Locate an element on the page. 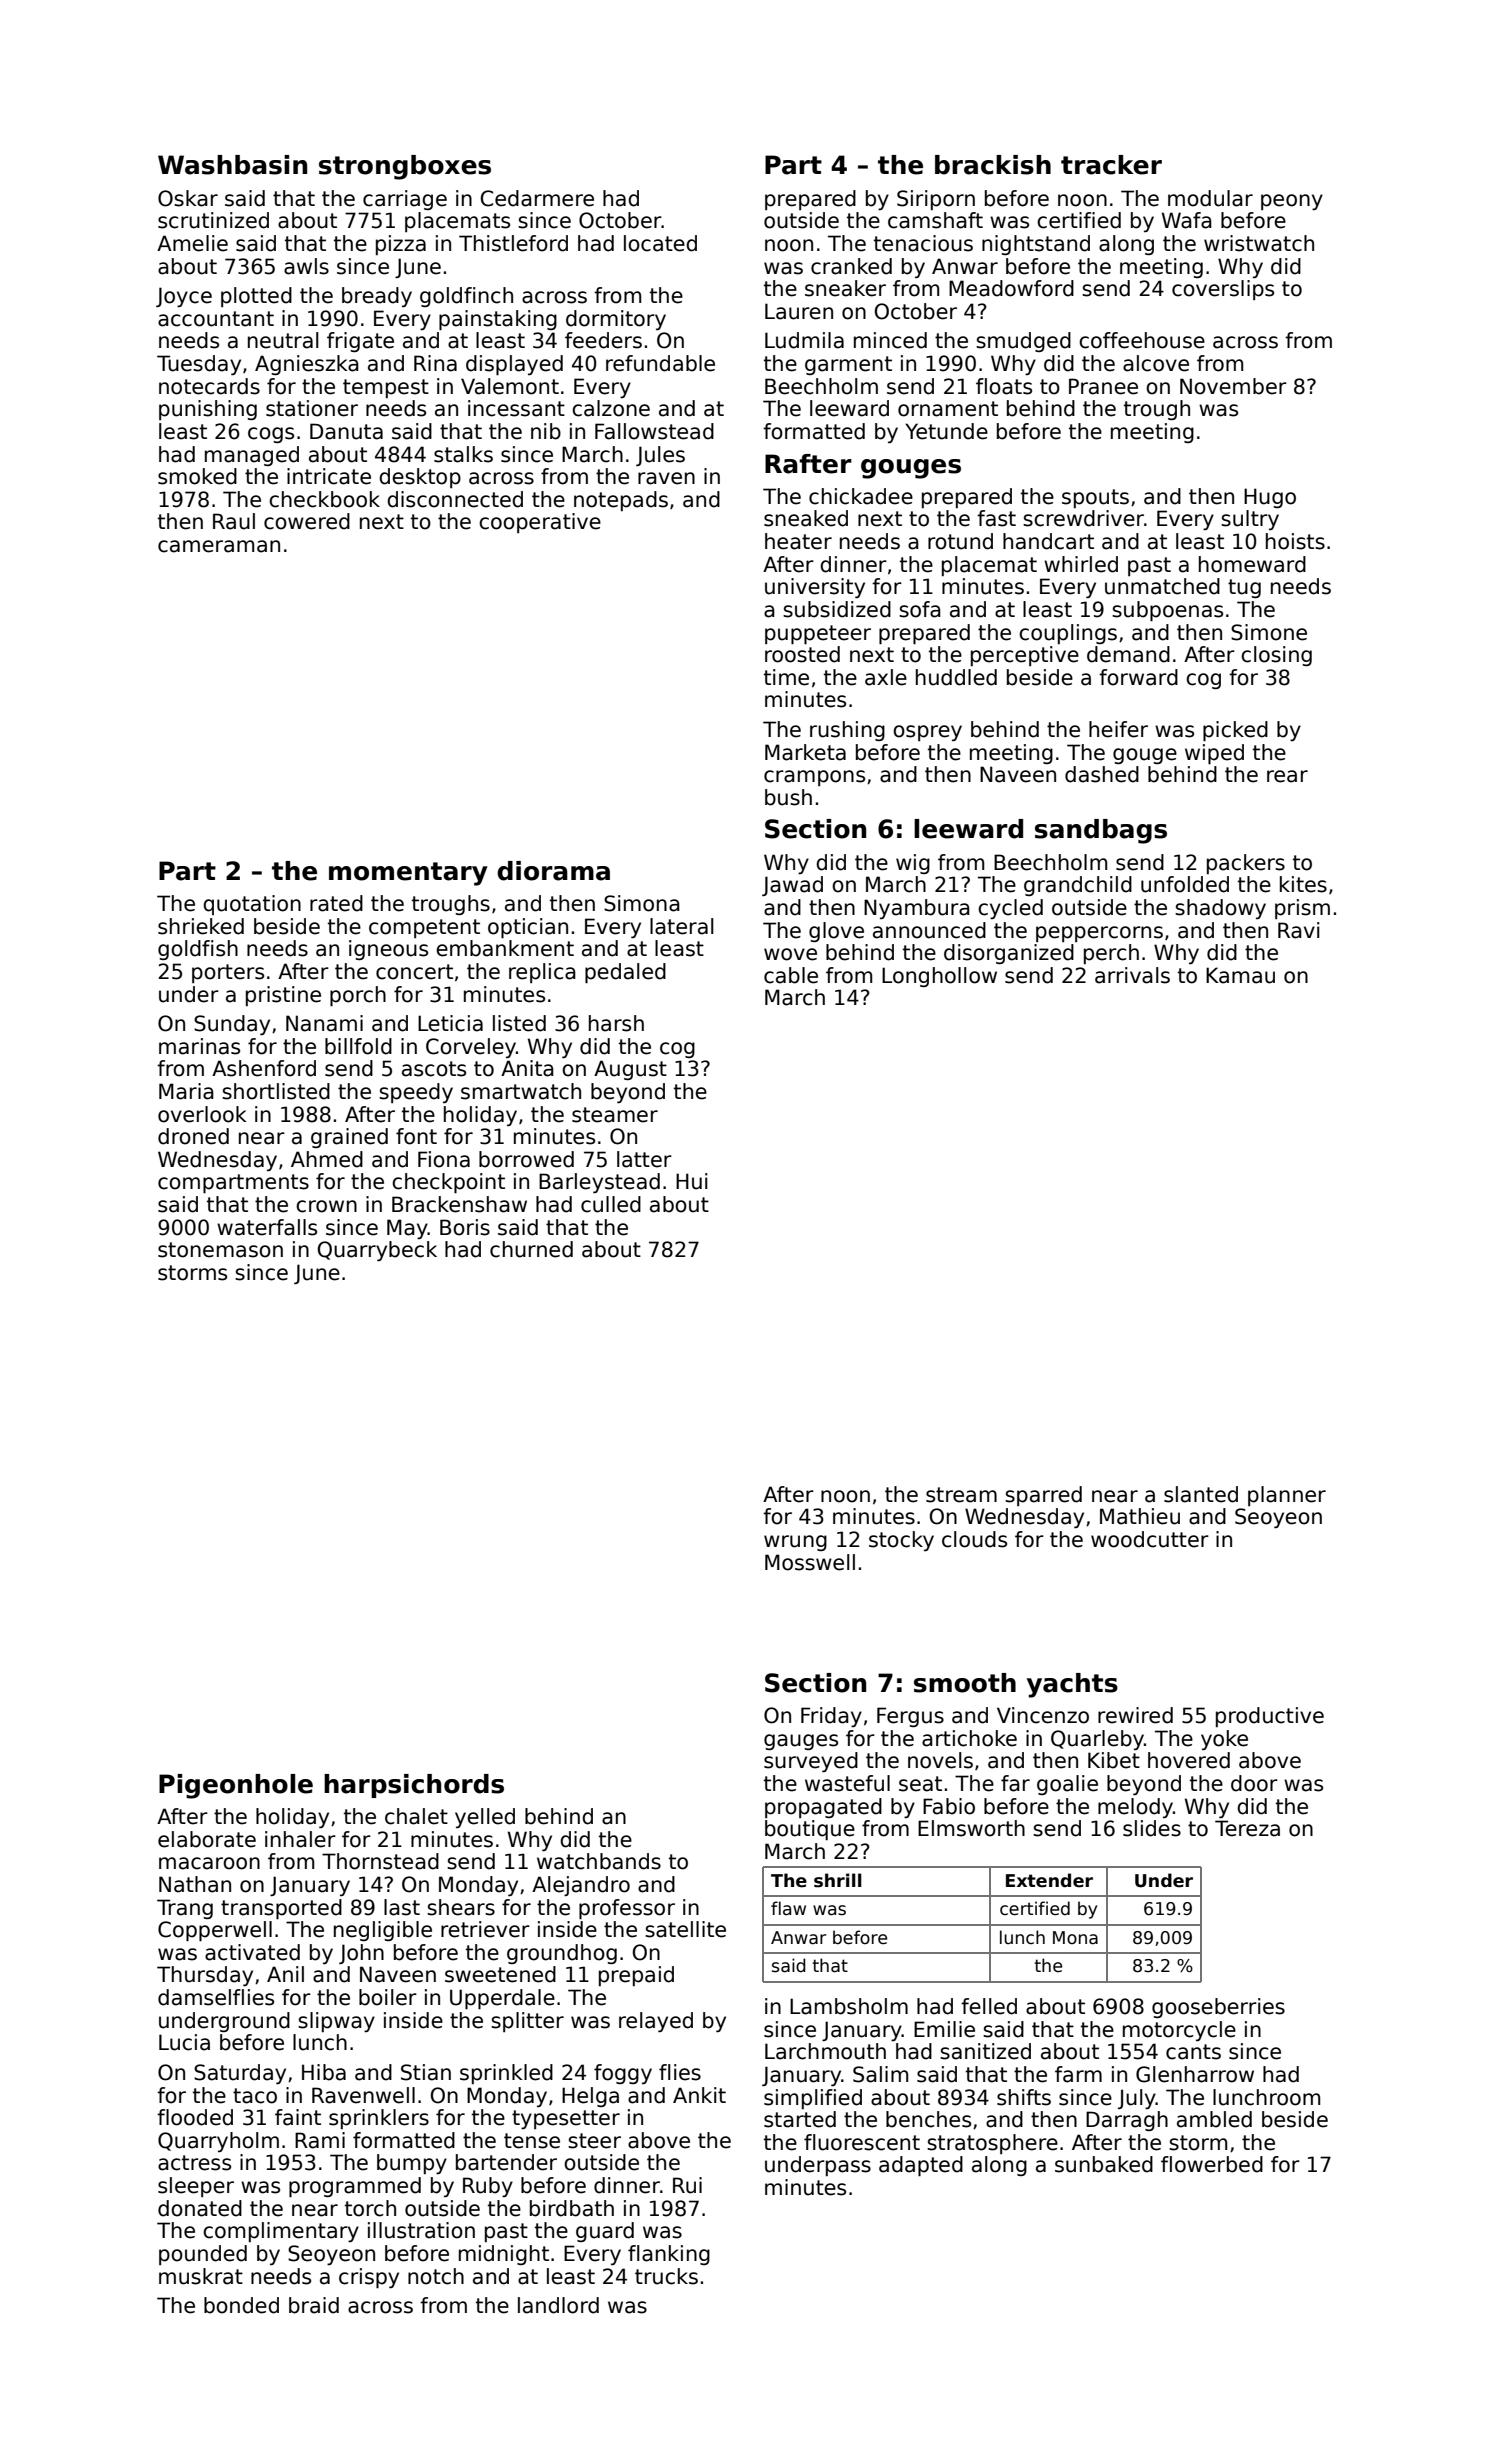  smudged is located at coordinates (1023, 342).
